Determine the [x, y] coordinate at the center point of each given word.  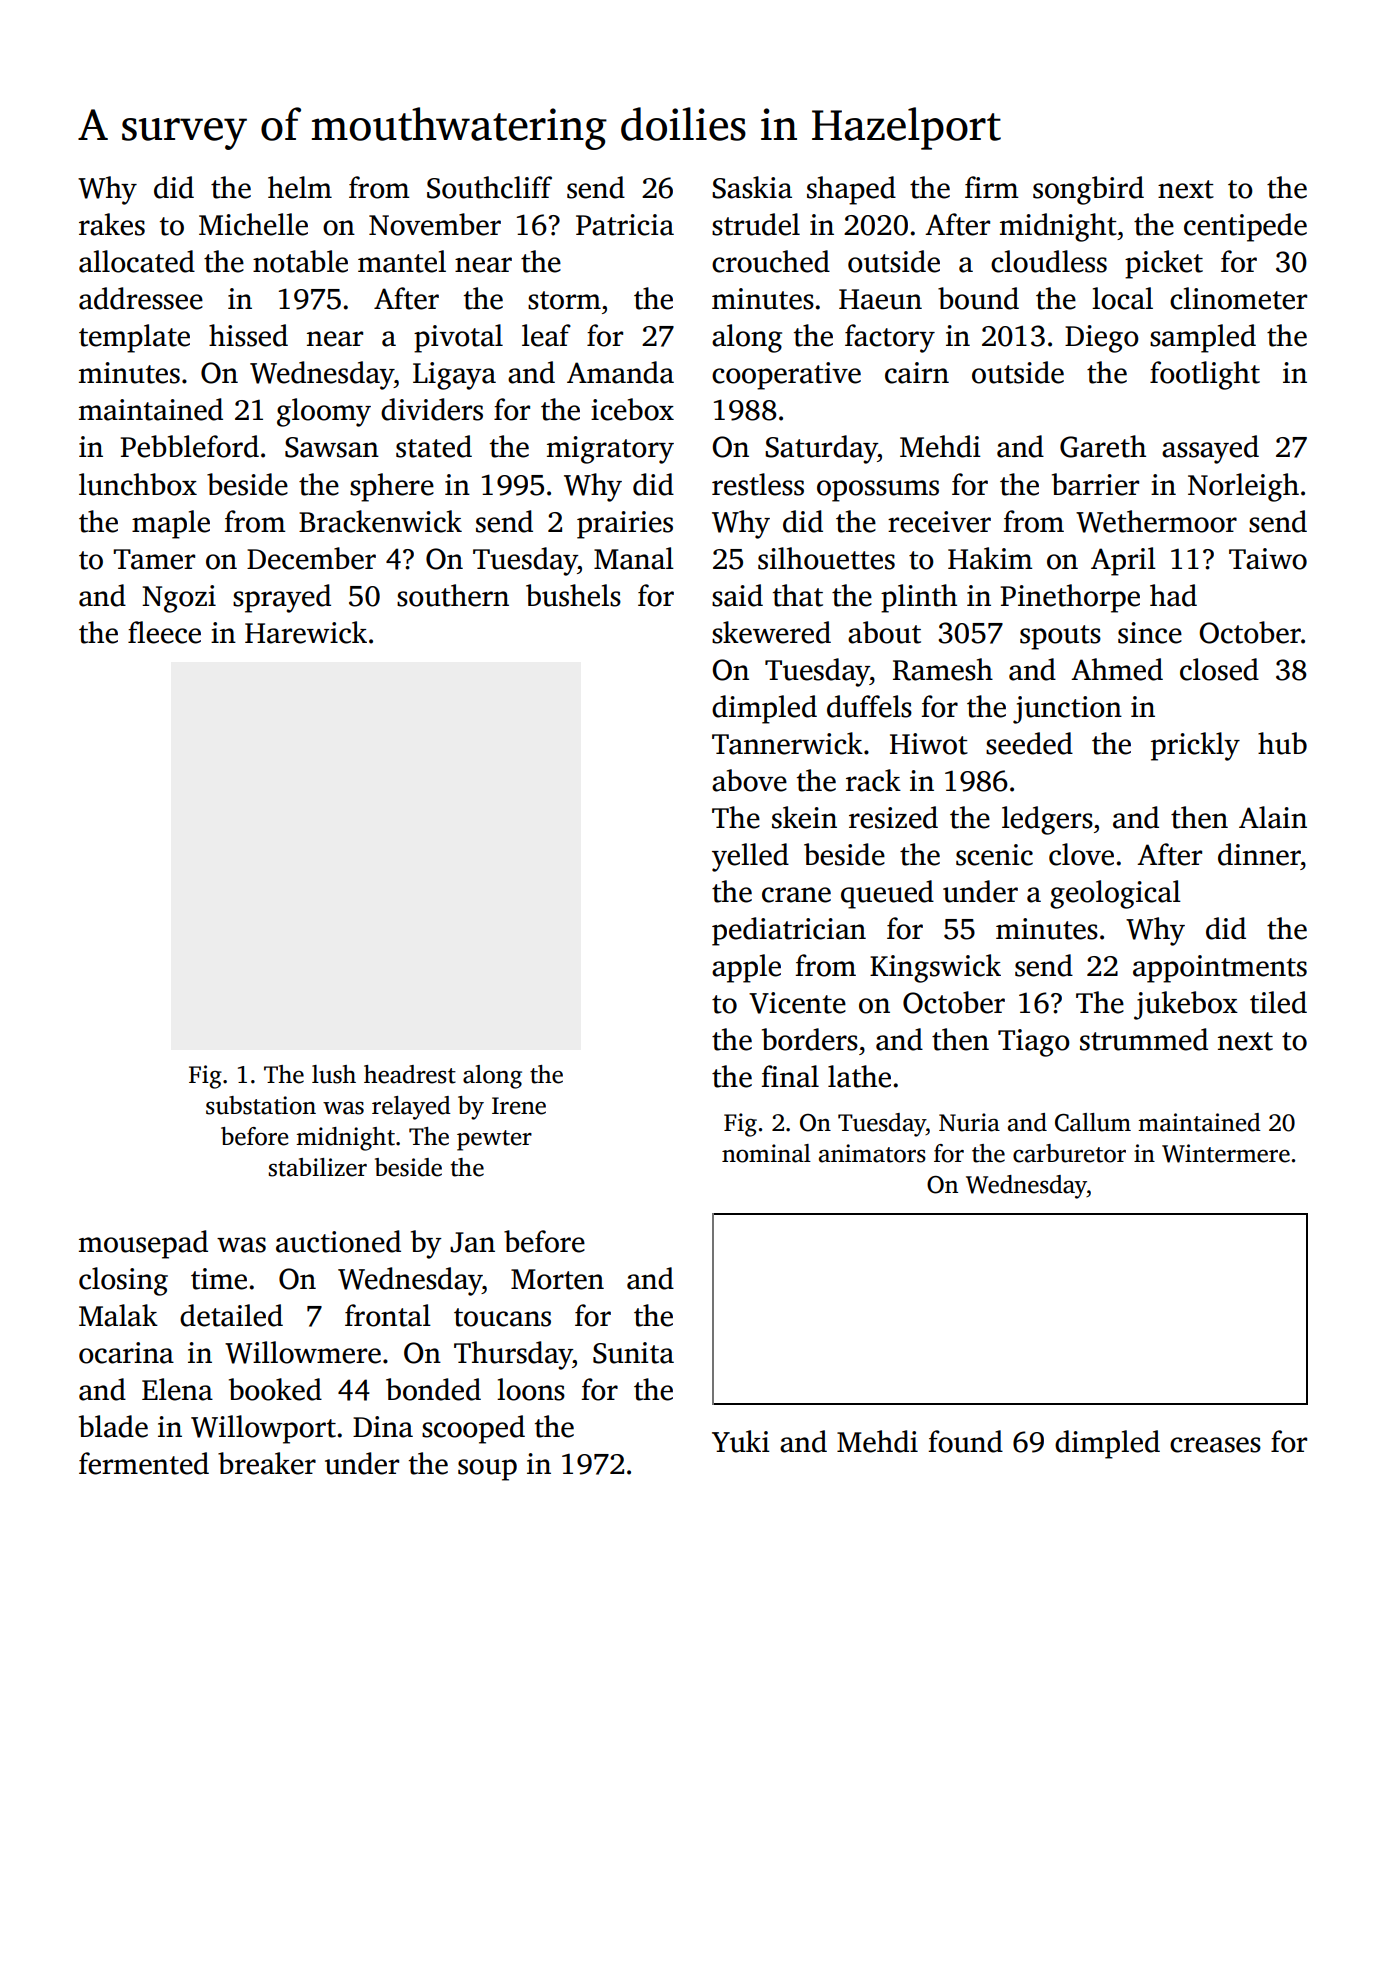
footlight [1205, 375]
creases [1215, 1445]
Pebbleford [190, 446]
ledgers [1047, 820]
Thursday [513, 1355]
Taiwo [1268, 559]
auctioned [338, 1241]
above [749, 780]
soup [487, 1470]
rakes [112, 224]
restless [758, 484]
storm [564, 300]
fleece [164, 632]
